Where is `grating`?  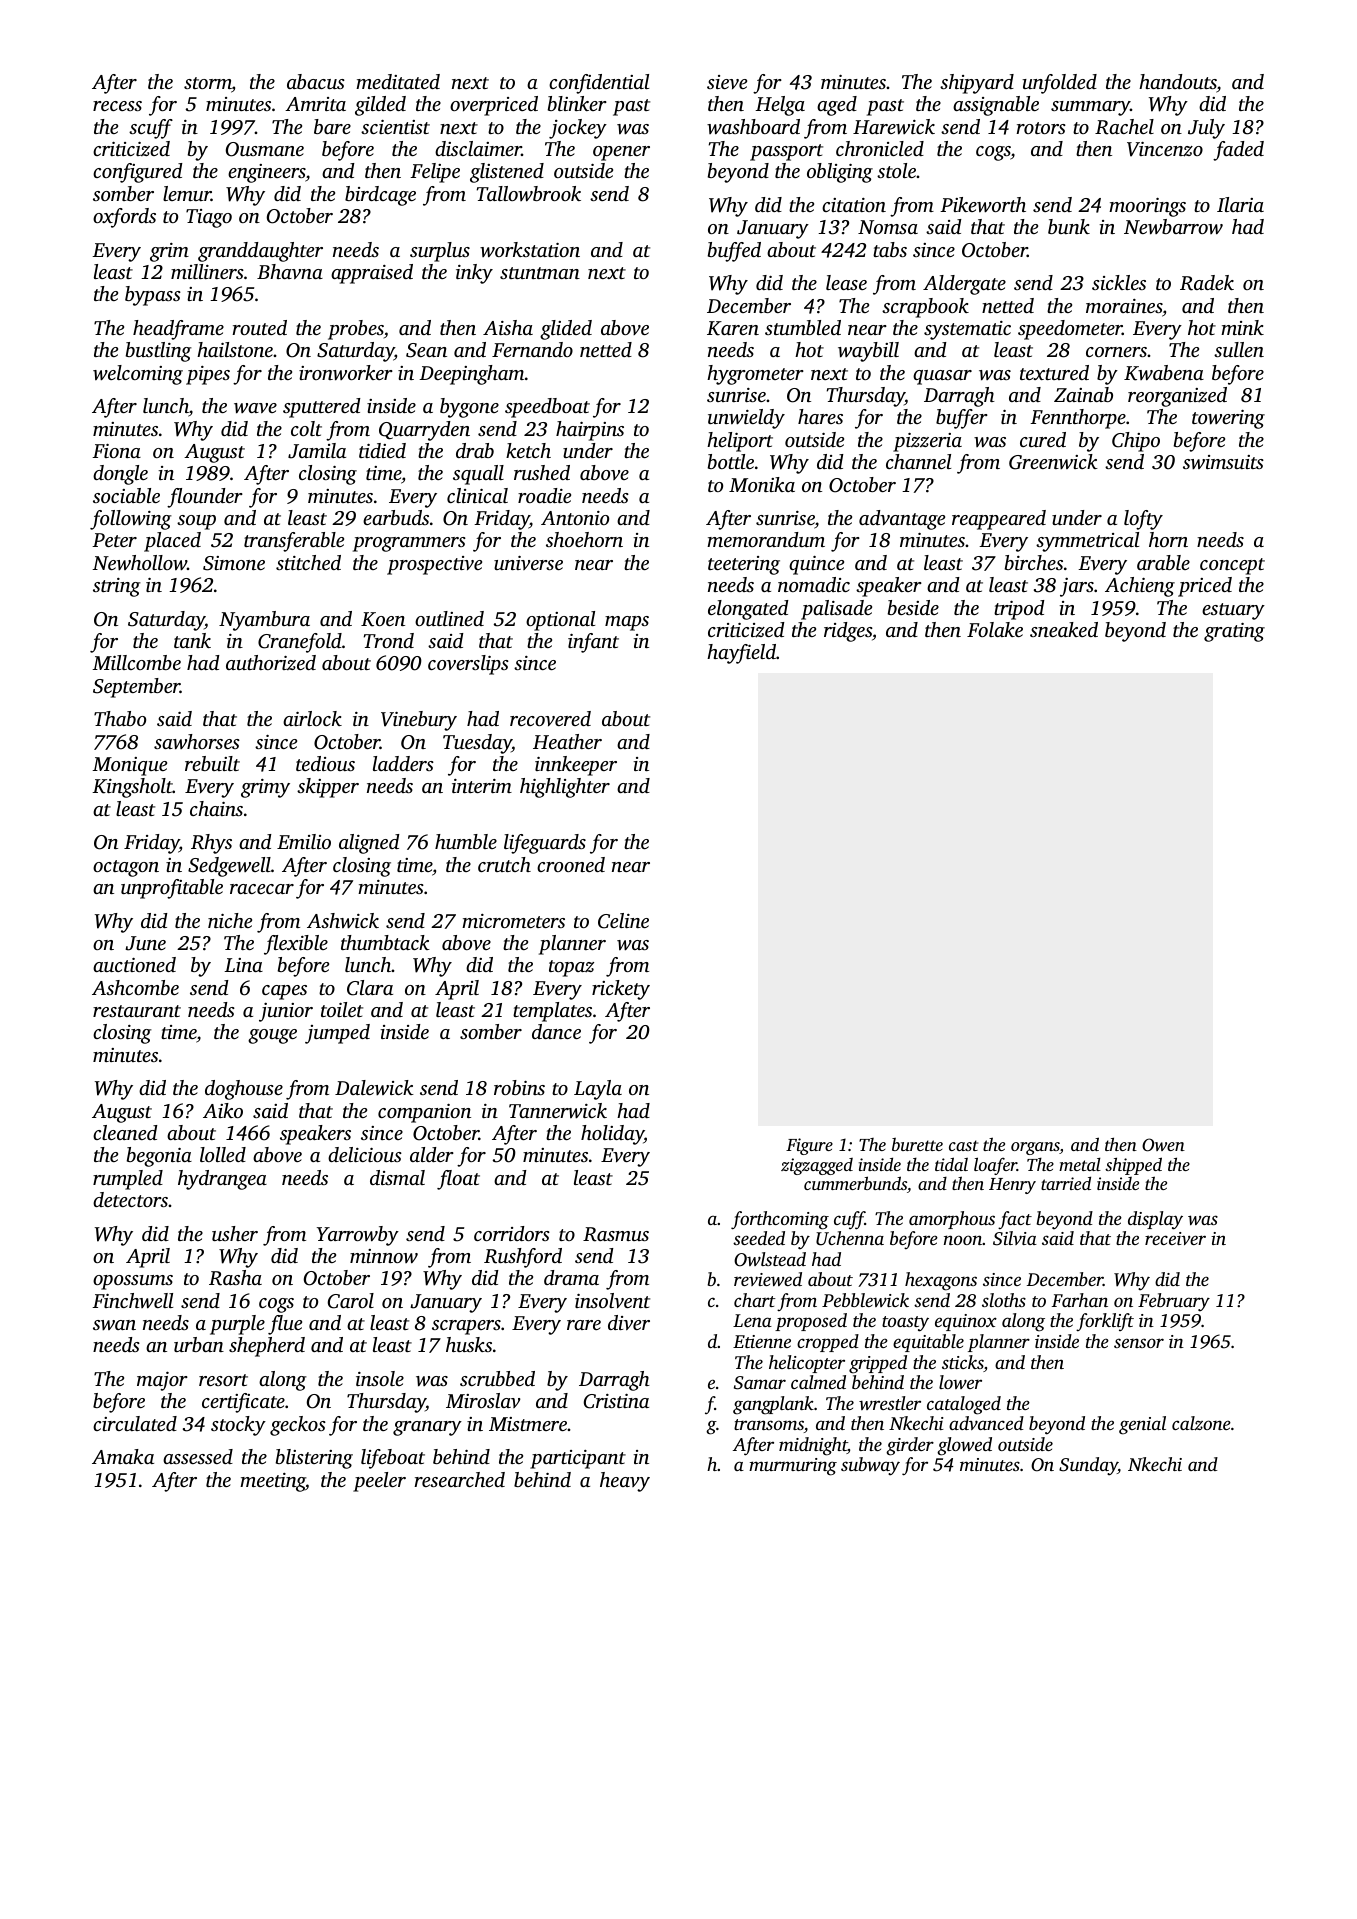
grating is located at coordinates (1234, 632).
